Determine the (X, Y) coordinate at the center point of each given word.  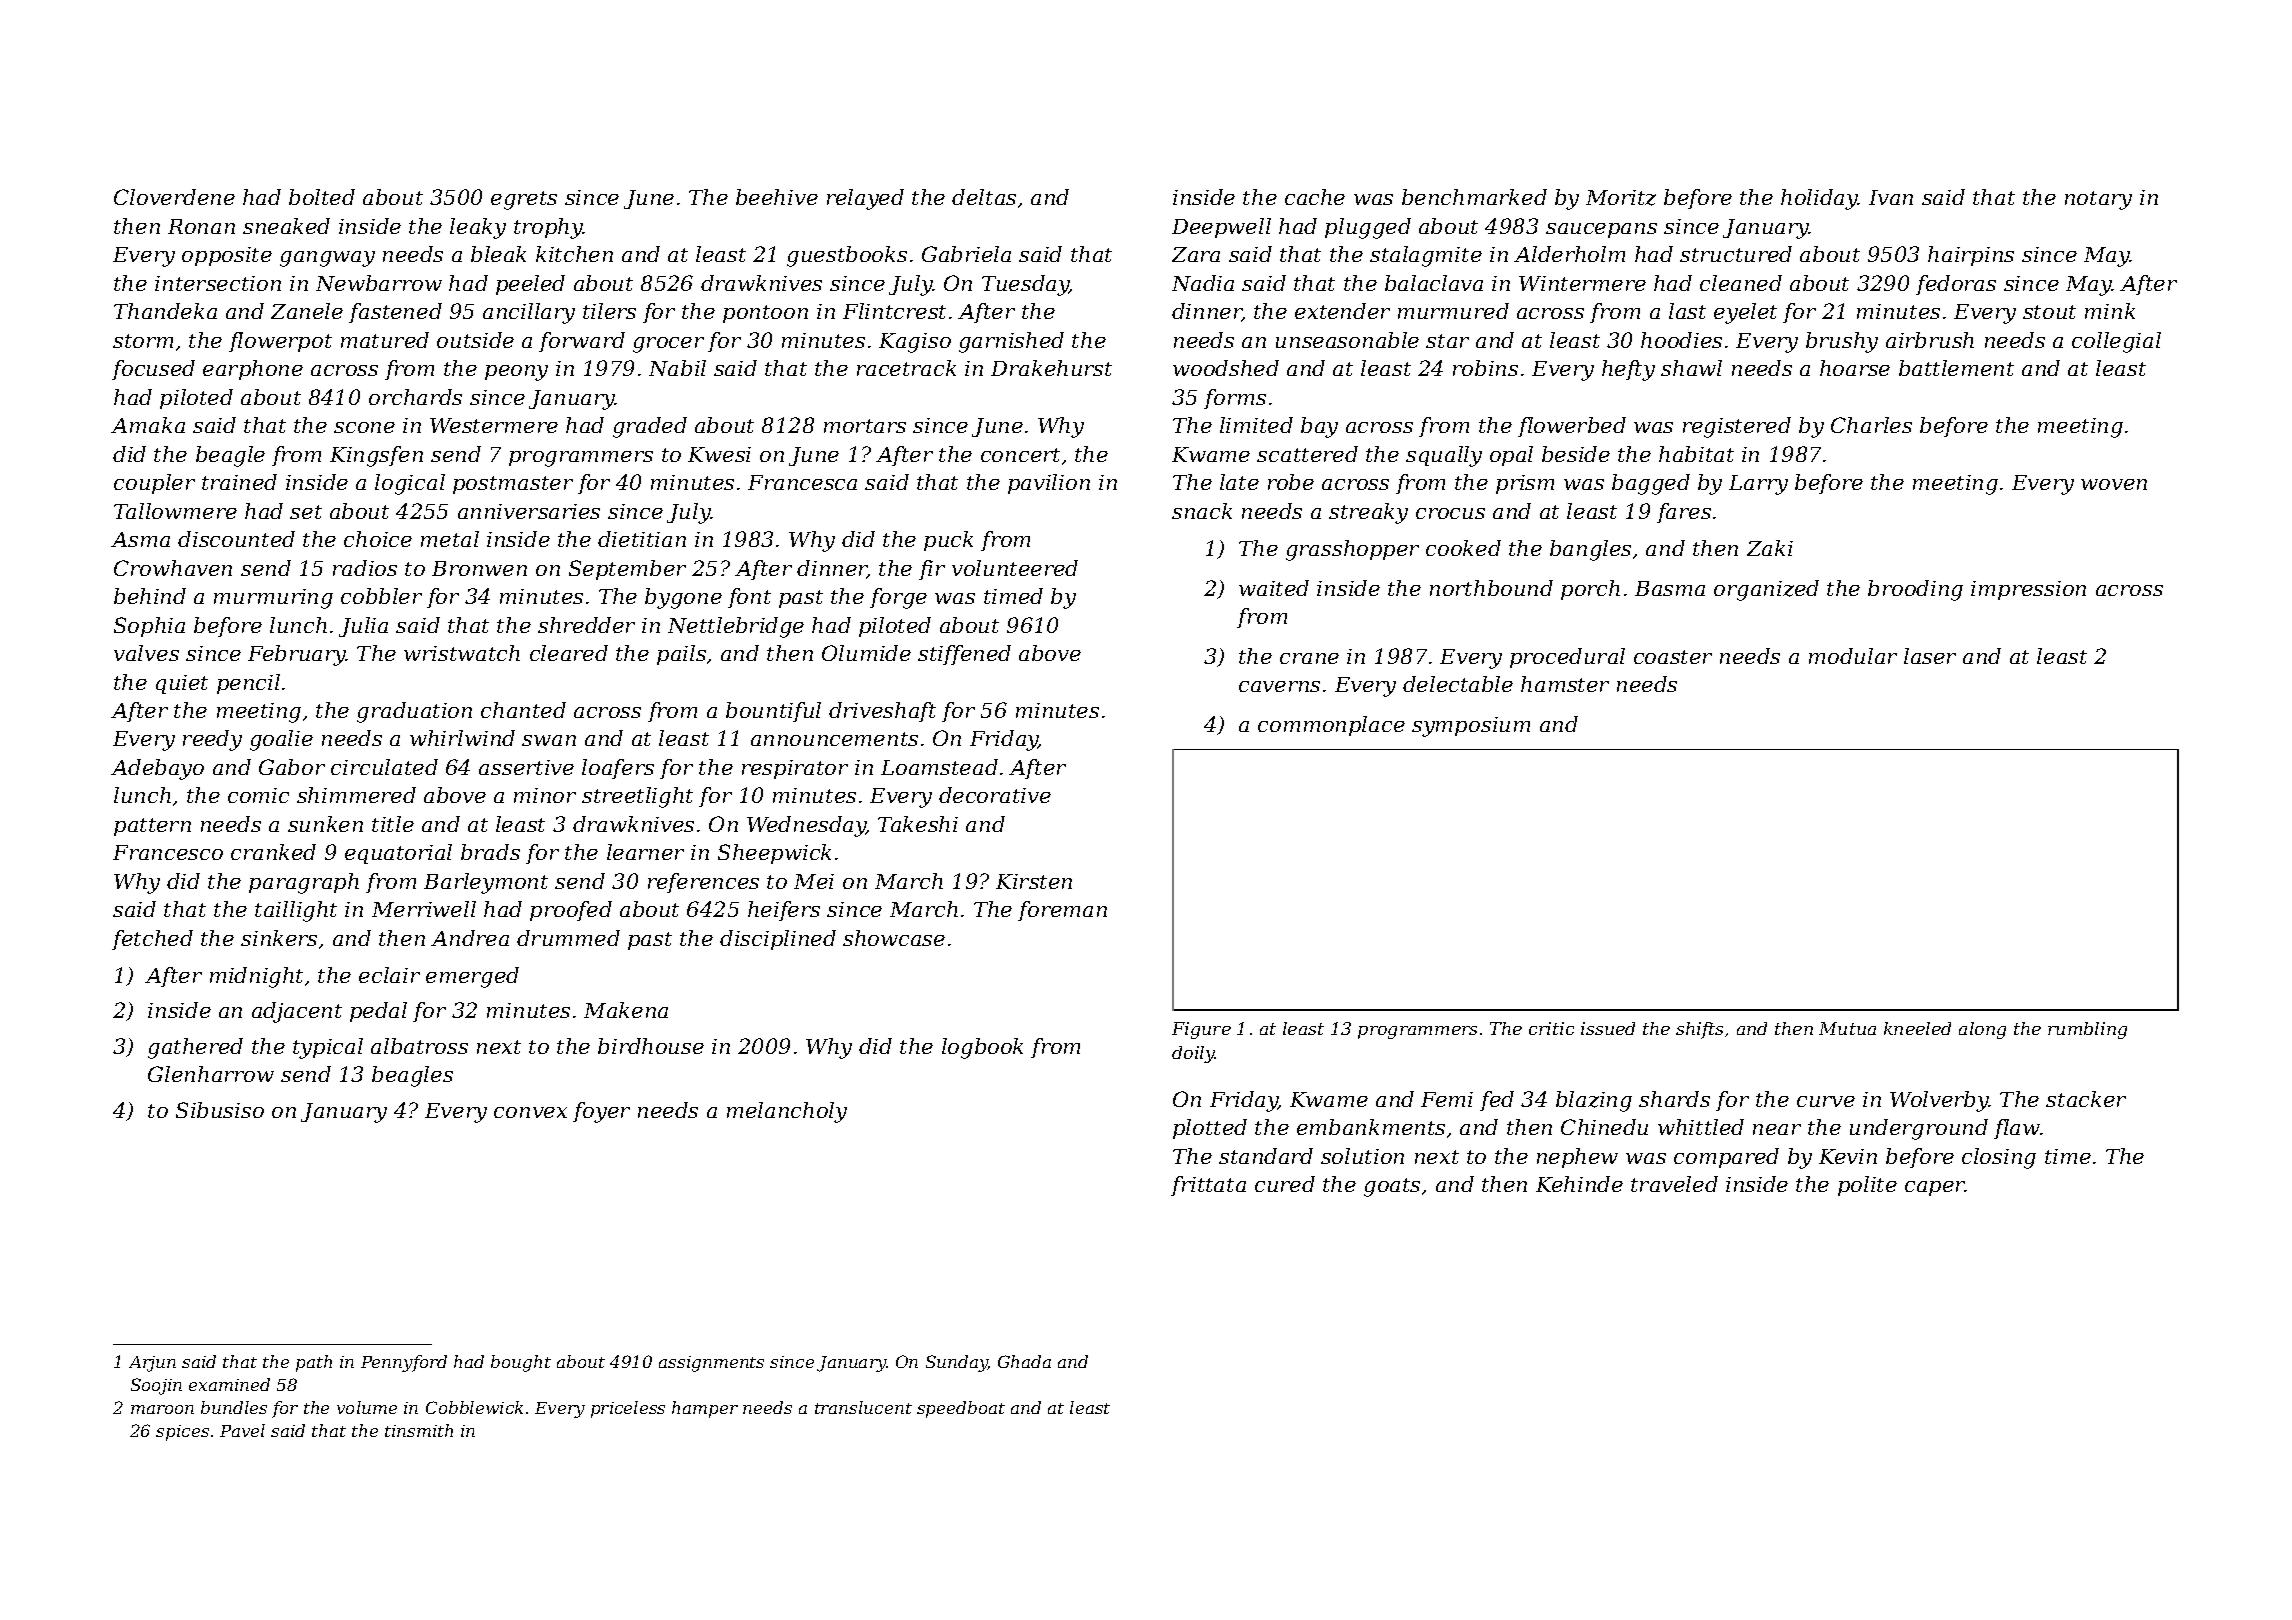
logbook (982, 1048)
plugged (1368, 228)
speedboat (961, 1409)
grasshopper (1352, 550)
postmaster (513, 485)
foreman (1062, 911)
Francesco (168, 852)
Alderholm (1569, 254)
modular (1853, 656)
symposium (1471, 727)
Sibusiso (220, 1110)
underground (1919, 1129)
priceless (628, 1409)
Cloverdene (174, 197)
